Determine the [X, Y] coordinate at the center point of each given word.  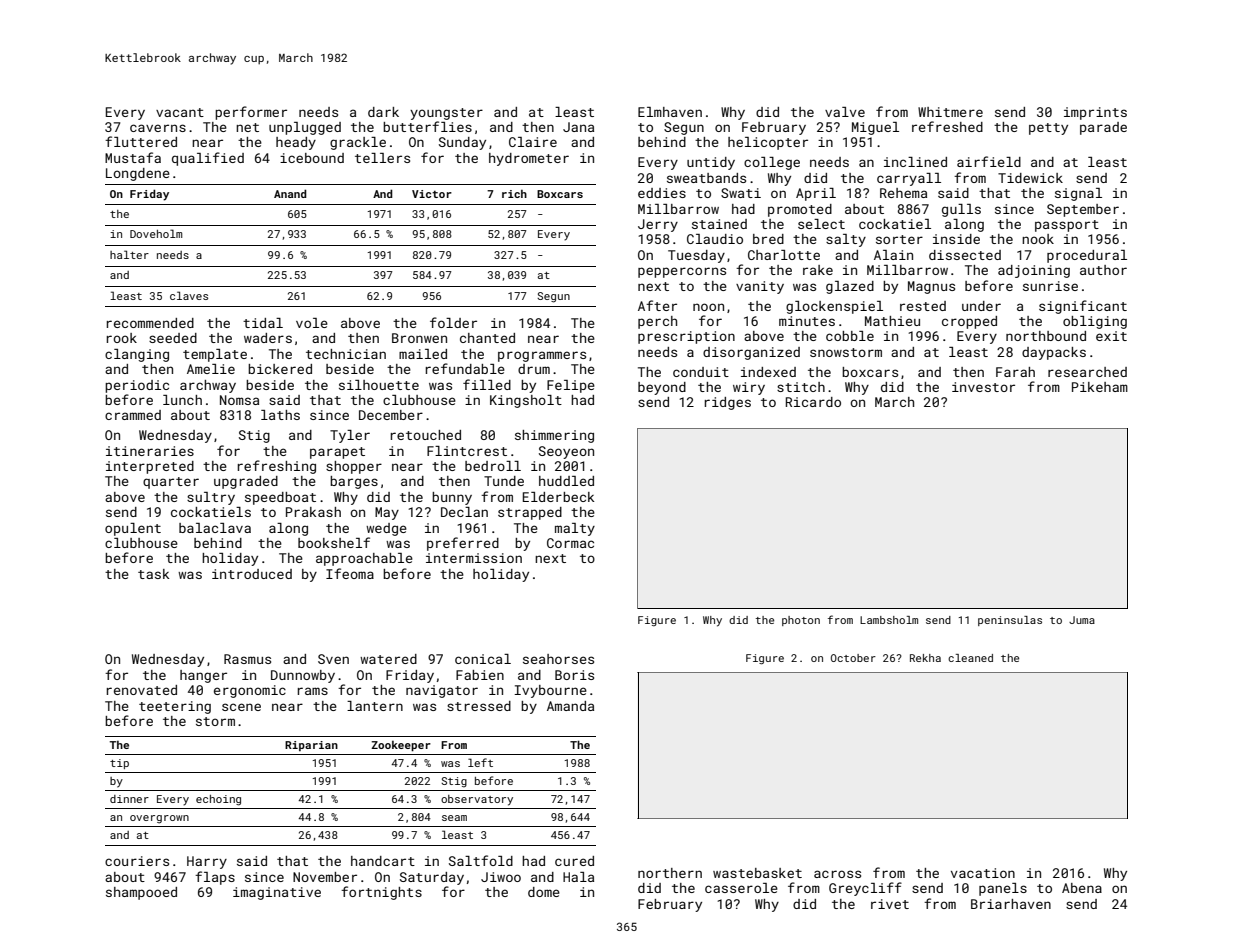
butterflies [427, 126]
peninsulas [1010, 621]
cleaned [970, 658]
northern [670, 873]
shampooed [141, 893]
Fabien [480, 675]
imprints [1095, 113]
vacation [983, 873]
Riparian [311, 746]
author [1103, 270]
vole [312, 323]
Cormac [570, 543]
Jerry [658, 225]
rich [514, 194]
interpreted [150, 467]
